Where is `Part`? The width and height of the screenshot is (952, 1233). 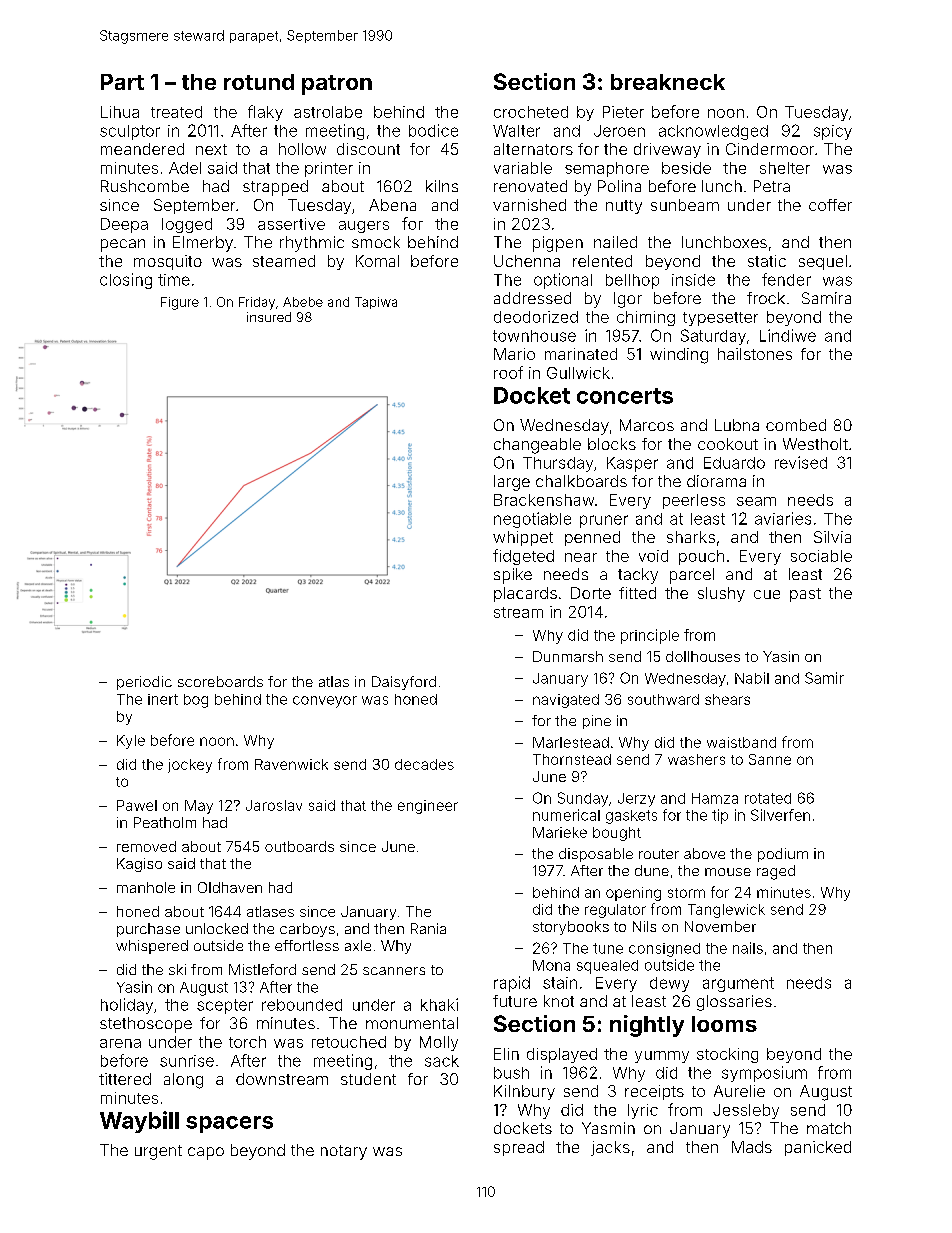 Part is located at coordinates (122, 82).
